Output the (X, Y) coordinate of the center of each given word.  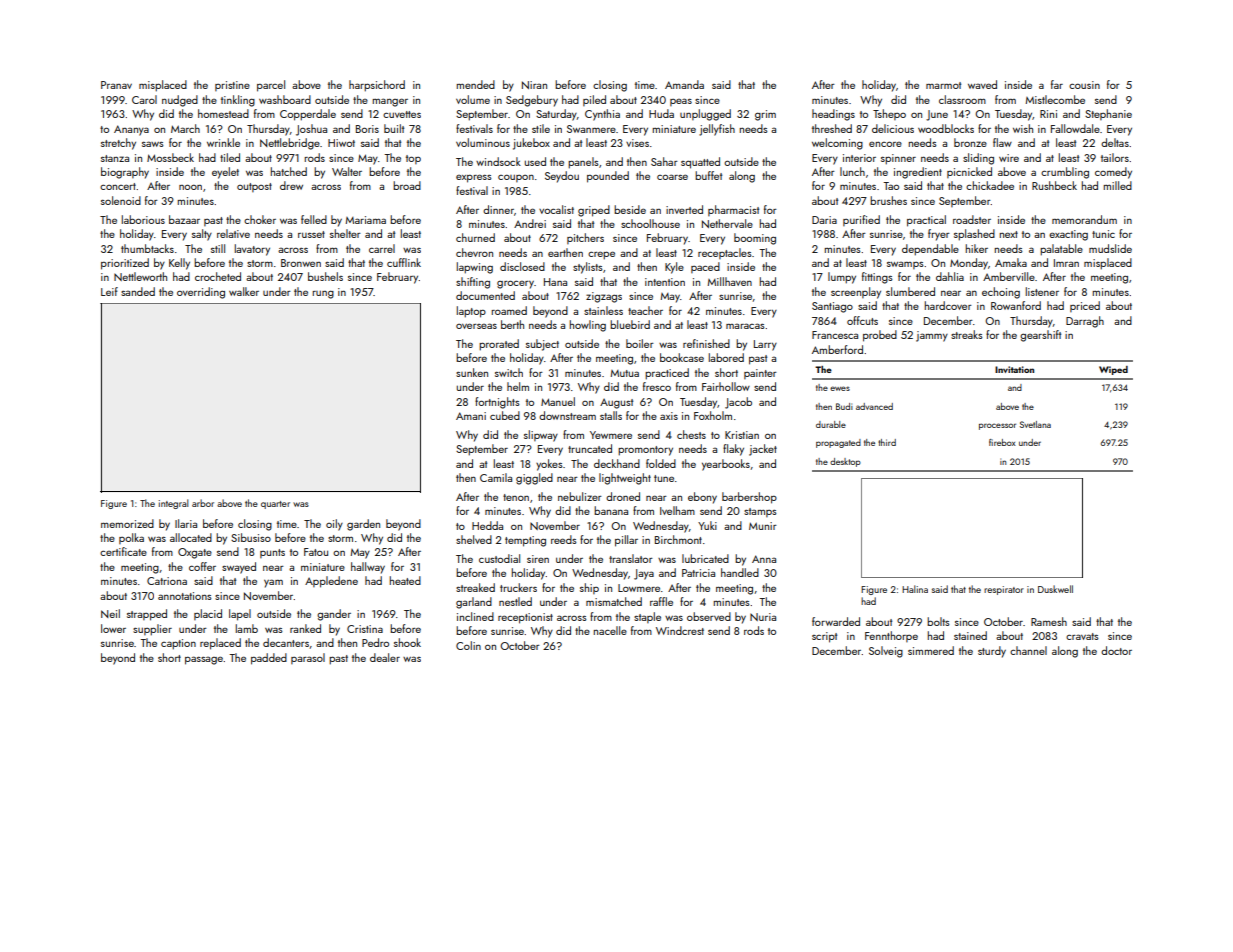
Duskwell (1055, 589)
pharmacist (733, 210)
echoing (1001, 293)
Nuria (763, 617)
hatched (289, 171)
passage (204, 660)
